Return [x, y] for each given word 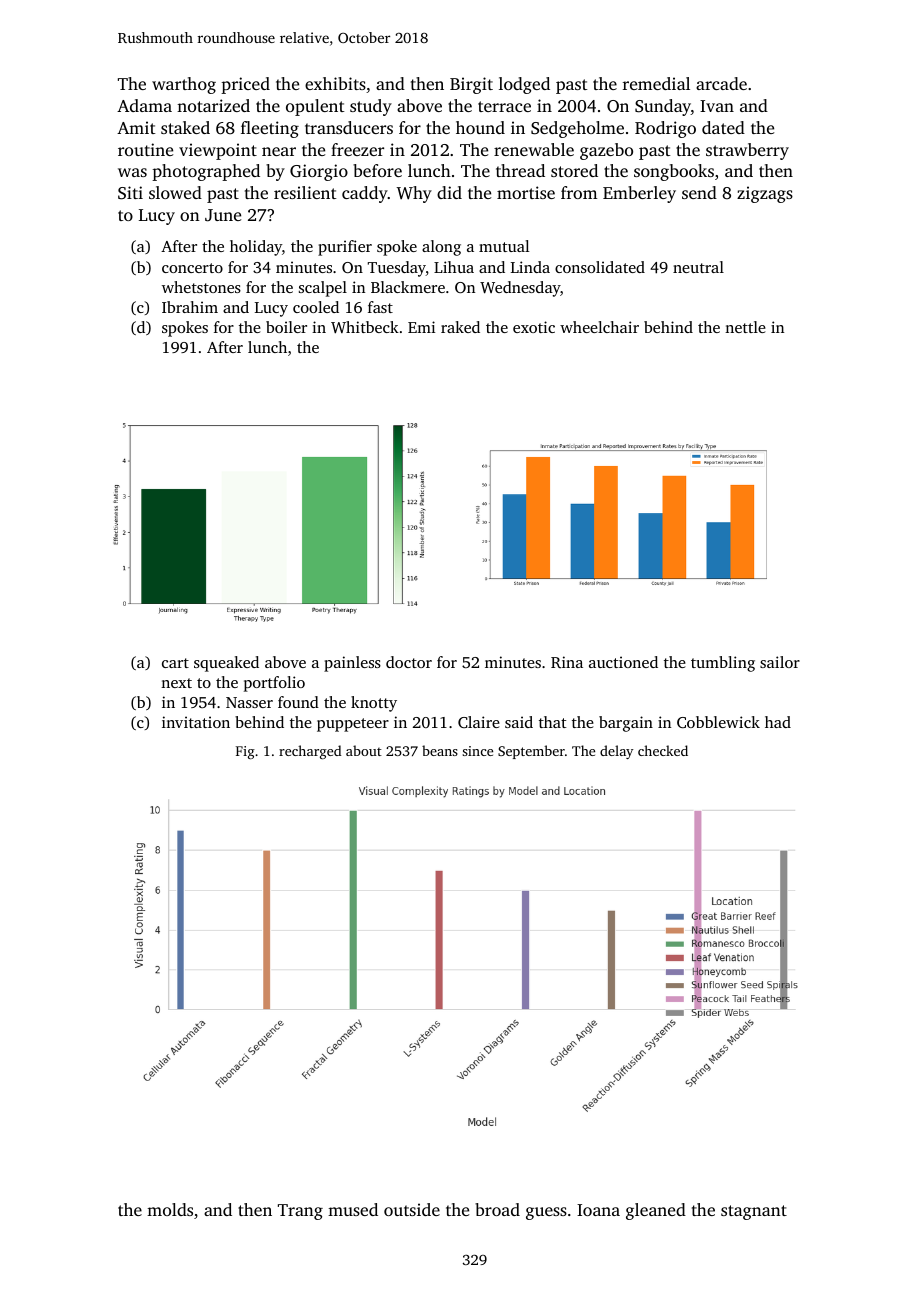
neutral [698, 267]
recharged [310, 752]
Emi [421, 327]
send [699, 192]
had [778, 722]
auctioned [623, 662]
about [364, 750]
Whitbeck [365, 327]
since [477, 751]
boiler [286, 327]
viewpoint [218, 151]
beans [440, 750]
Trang [300, 1212]
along [441, 248]
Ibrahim [190, 307]
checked [663, 750]
